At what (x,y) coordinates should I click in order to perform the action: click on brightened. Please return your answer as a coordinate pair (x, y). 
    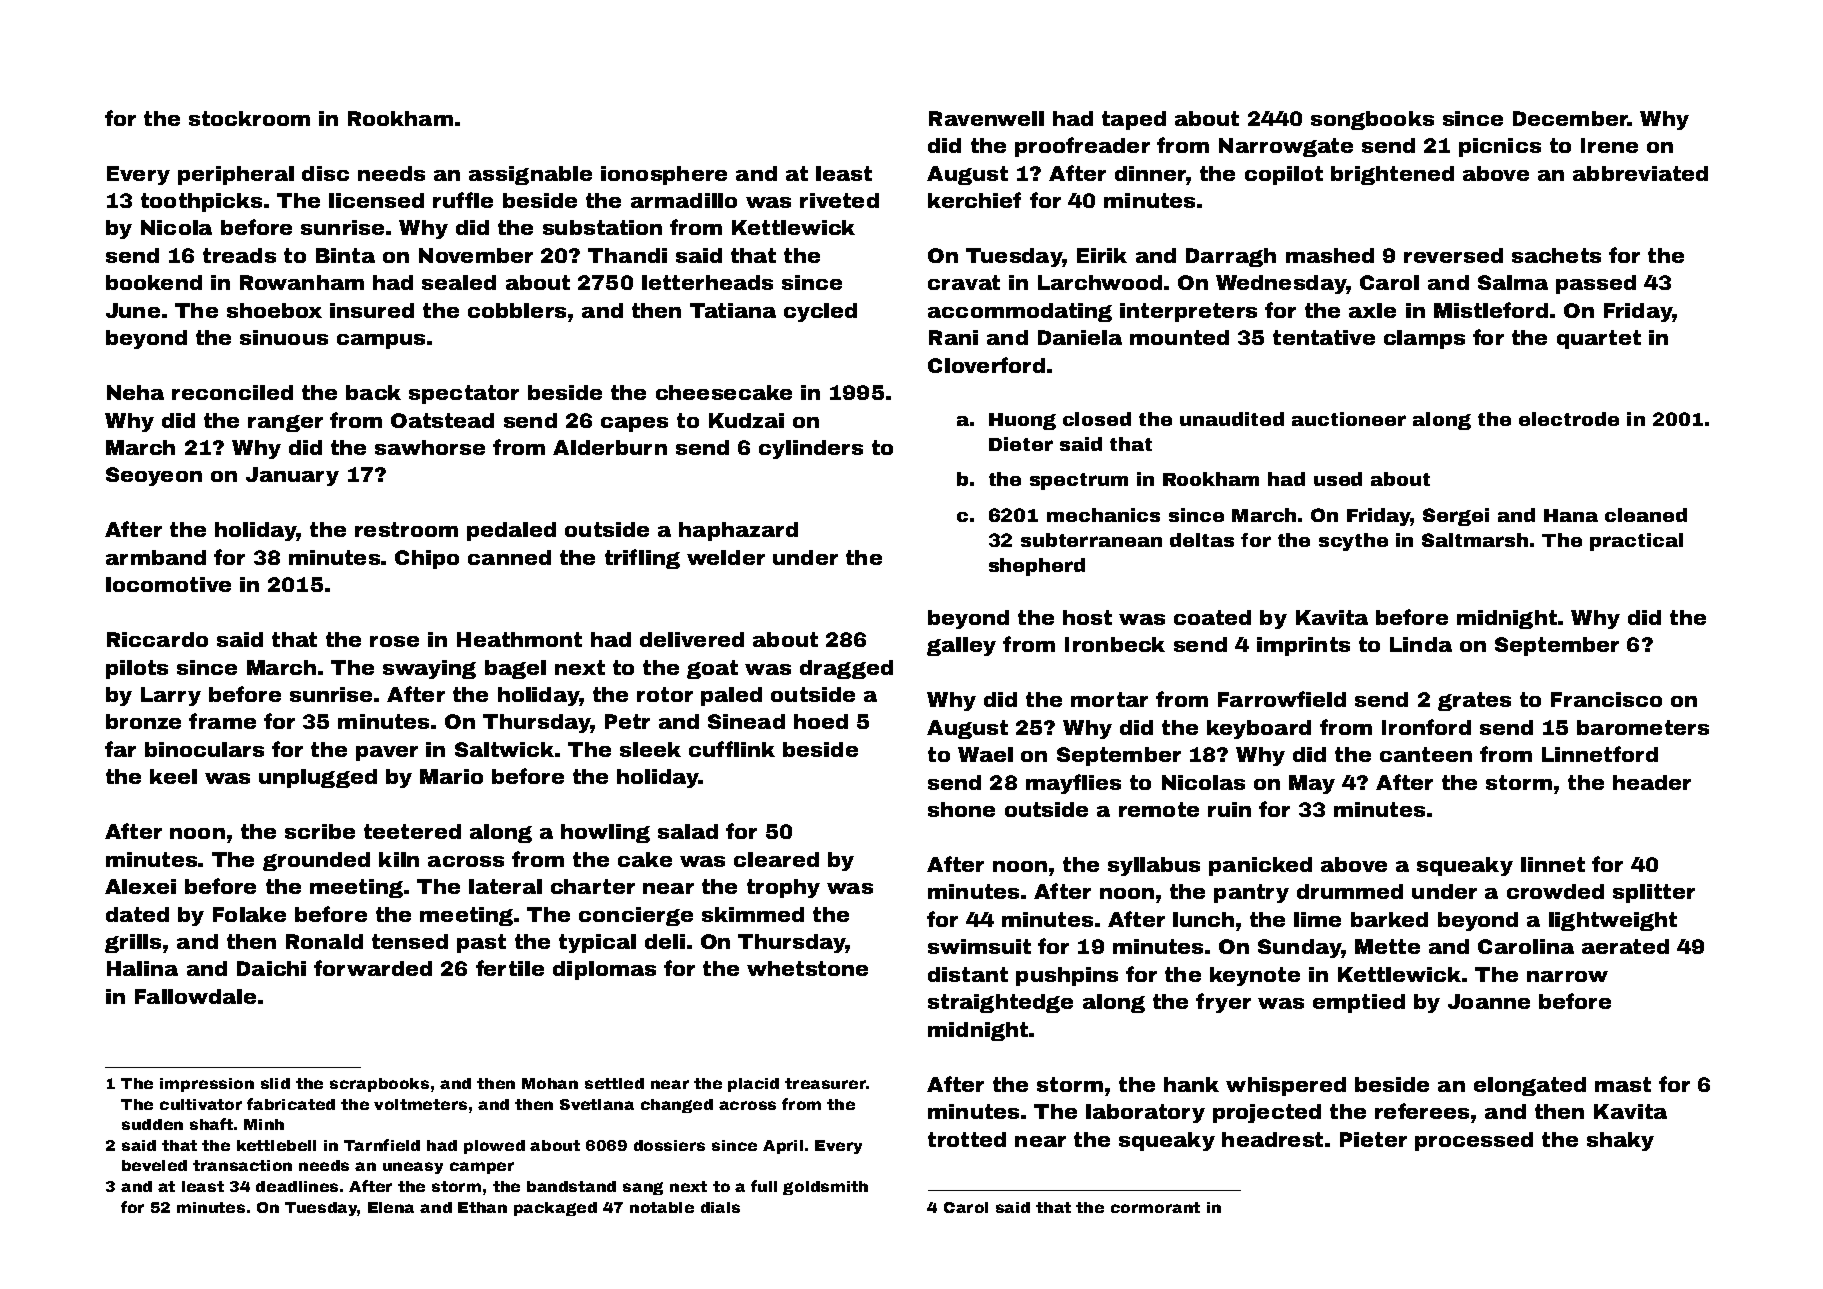
    Looking at the image, I should click on (1392, 175).
